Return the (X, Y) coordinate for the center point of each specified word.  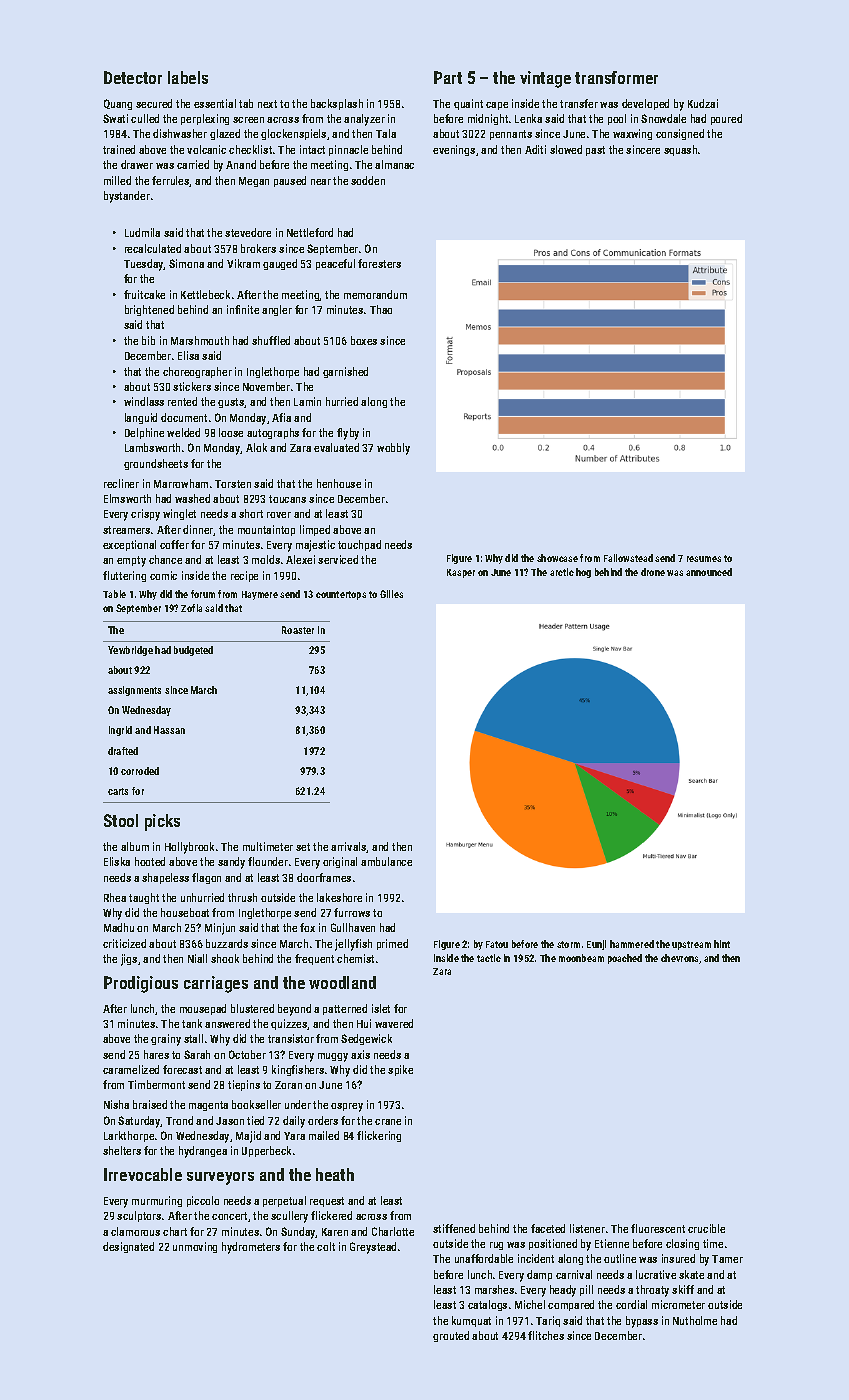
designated (128, 1247)
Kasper (461, 573)
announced (709, 572)
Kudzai (703, 103)
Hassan (169, 730)
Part (448, 77)
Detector (133, 77)
